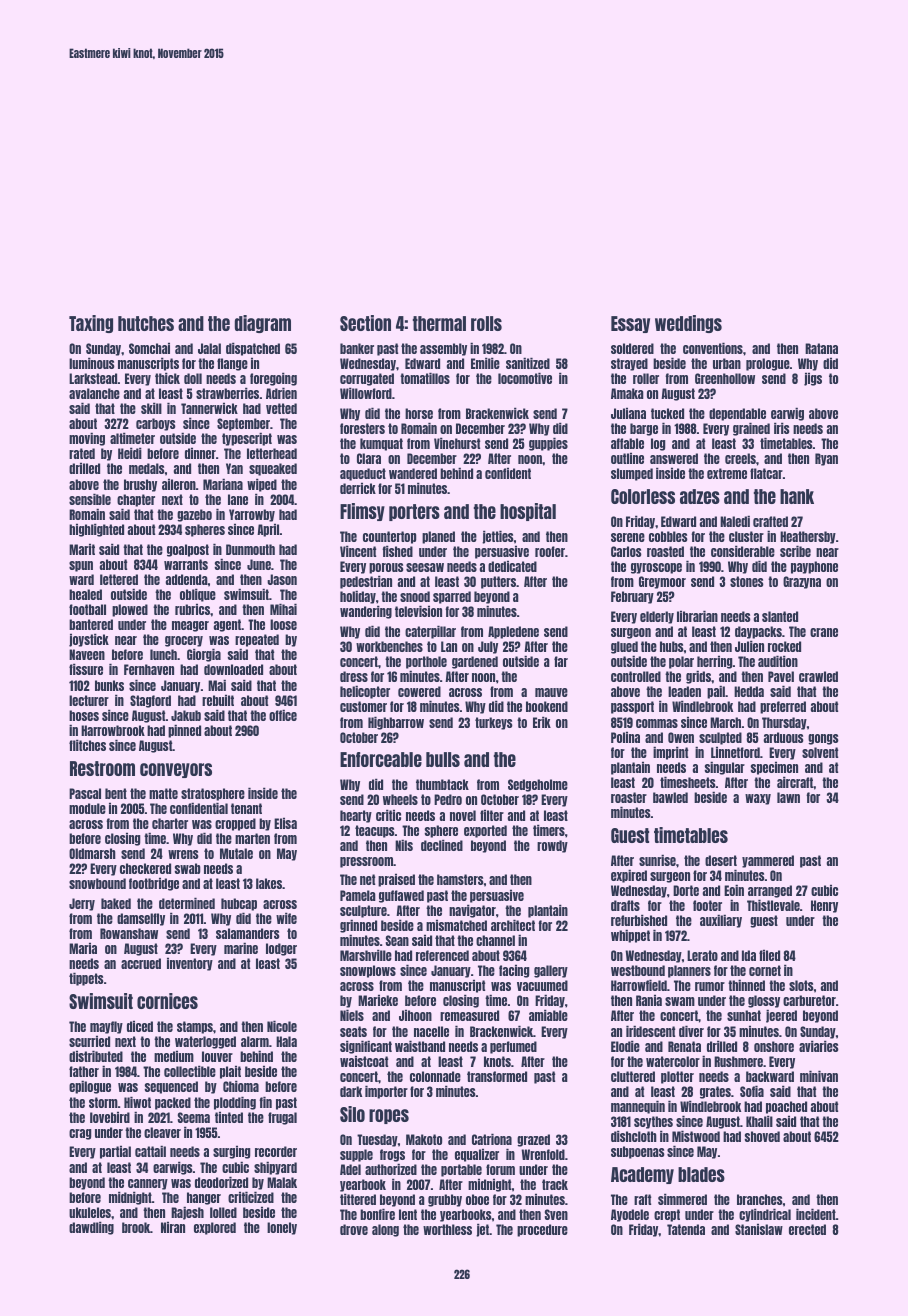 The image size is (908, 1316). I want to click on weddings, so click(688, 324).
